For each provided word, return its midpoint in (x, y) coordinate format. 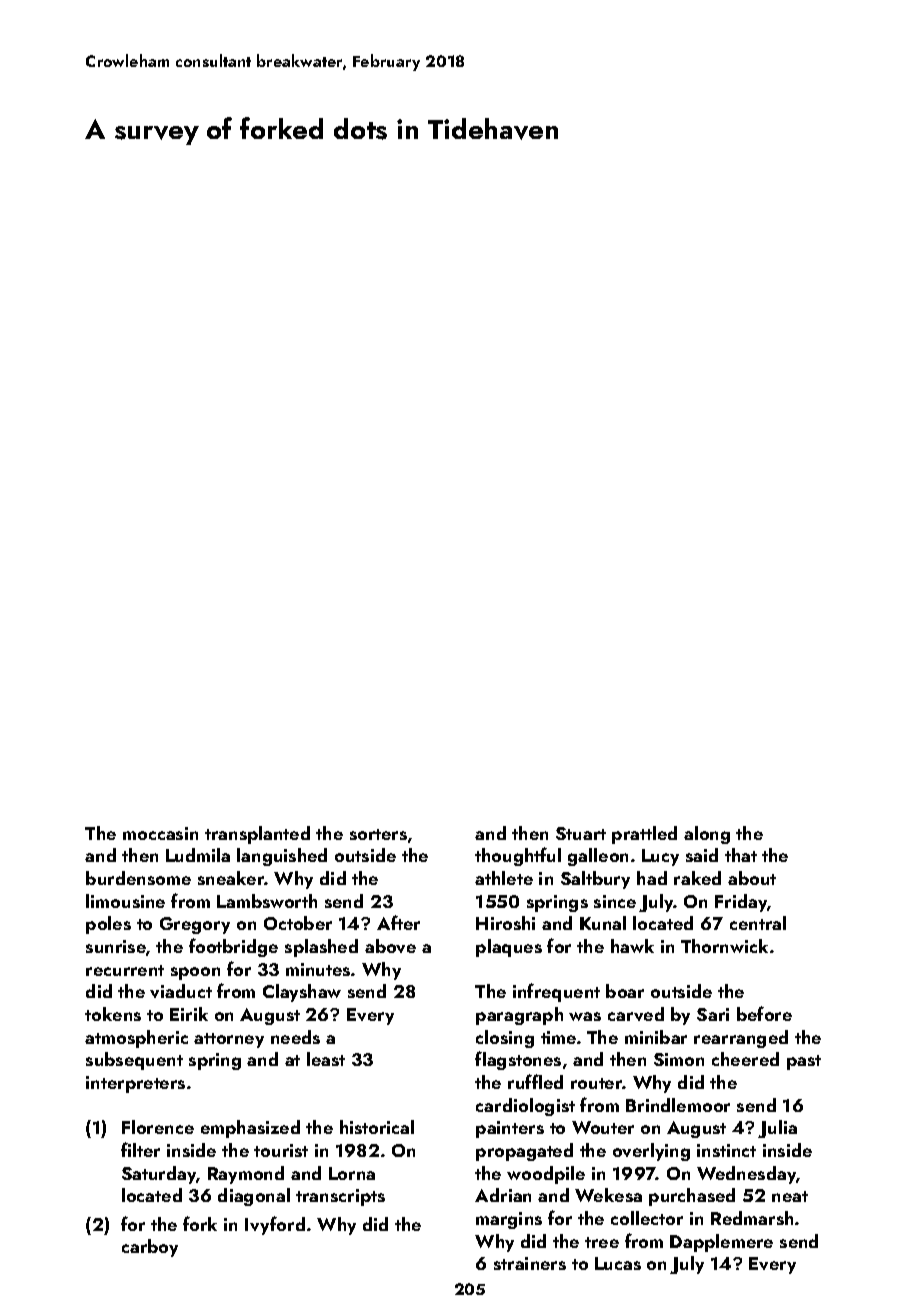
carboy (150, 1248)
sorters (378, 834)
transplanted (257, 835)
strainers (530, 1263)
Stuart (581, 833)
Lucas (618, 1263)
